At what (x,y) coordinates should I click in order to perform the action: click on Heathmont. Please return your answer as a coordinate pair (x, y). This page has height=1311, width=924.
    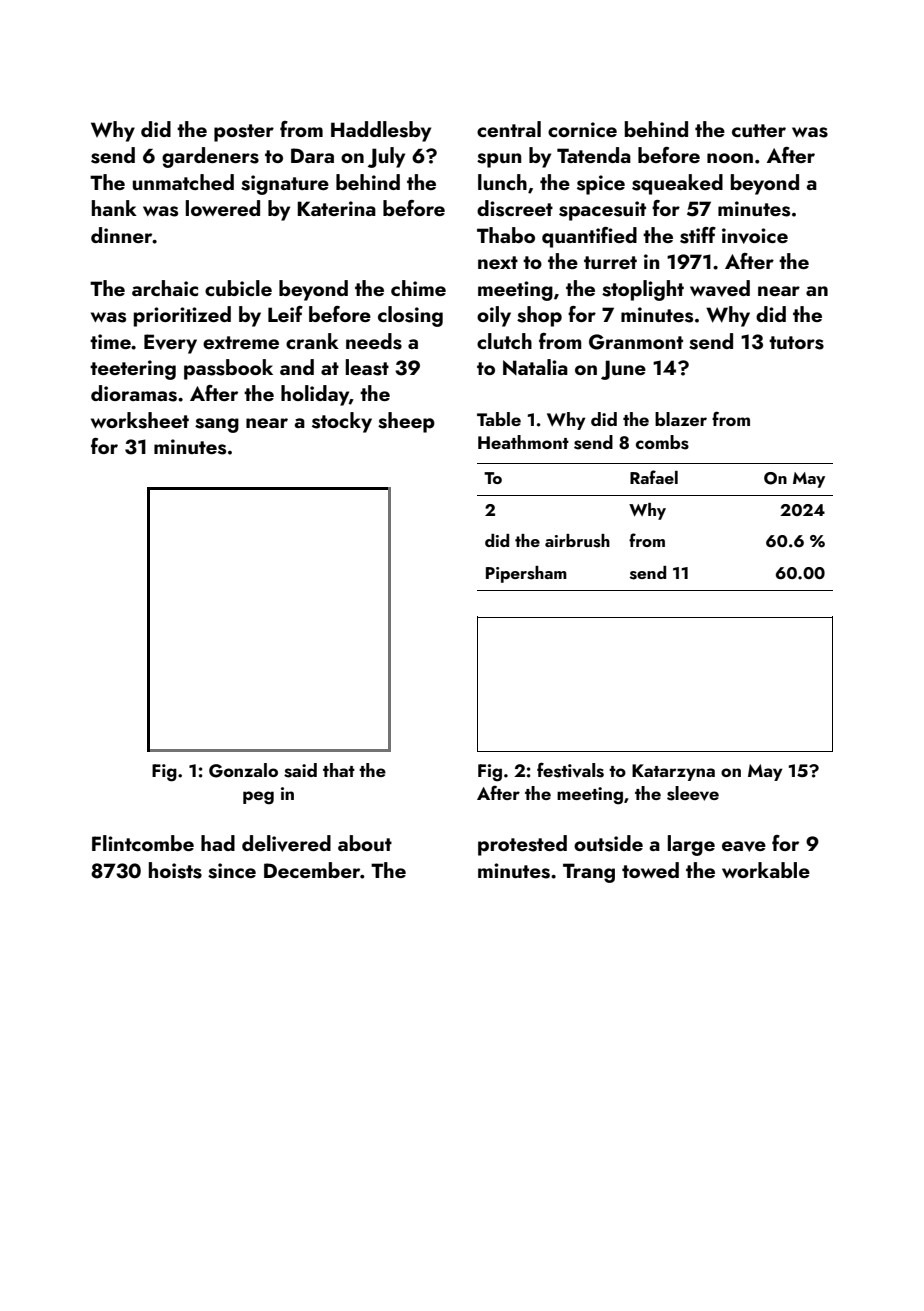
    Looking at the image, I should click on (523, 442).
